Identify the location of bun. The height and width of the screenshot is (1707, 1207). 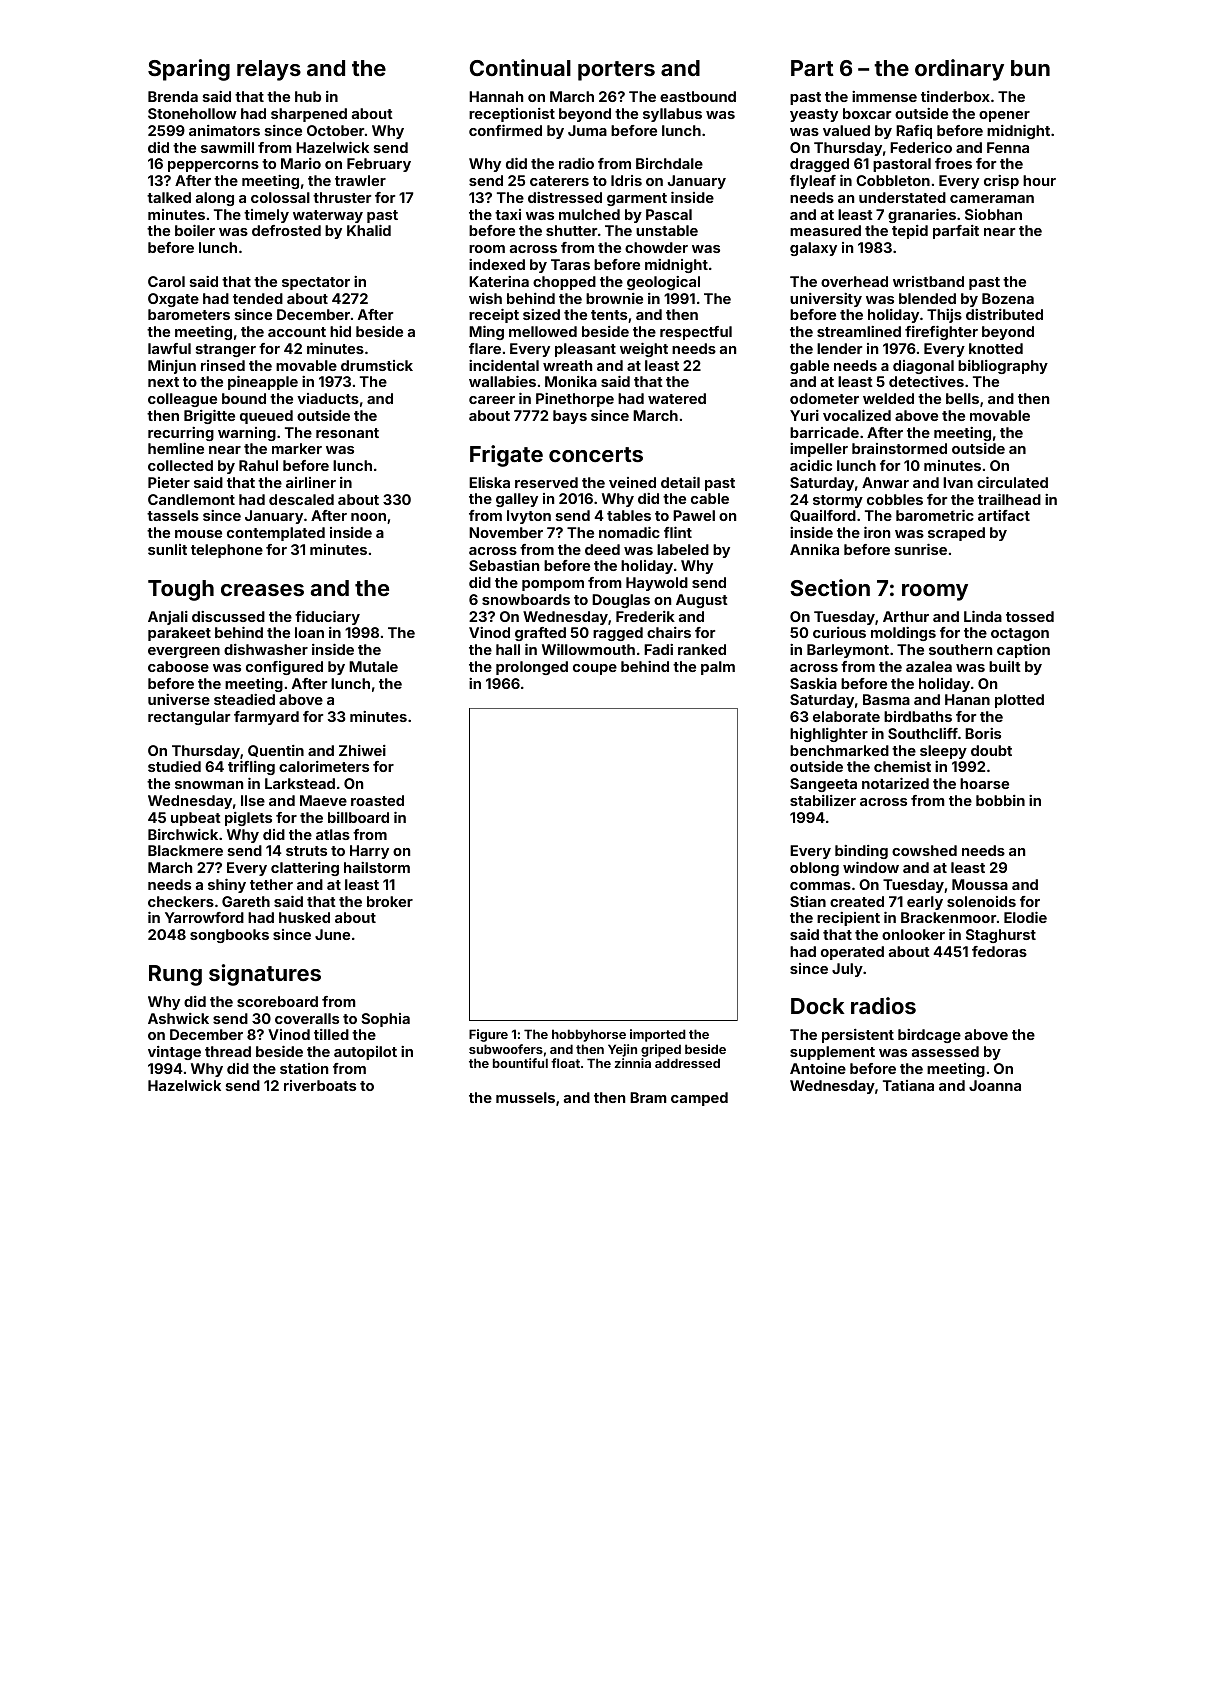
(1030, 68).
